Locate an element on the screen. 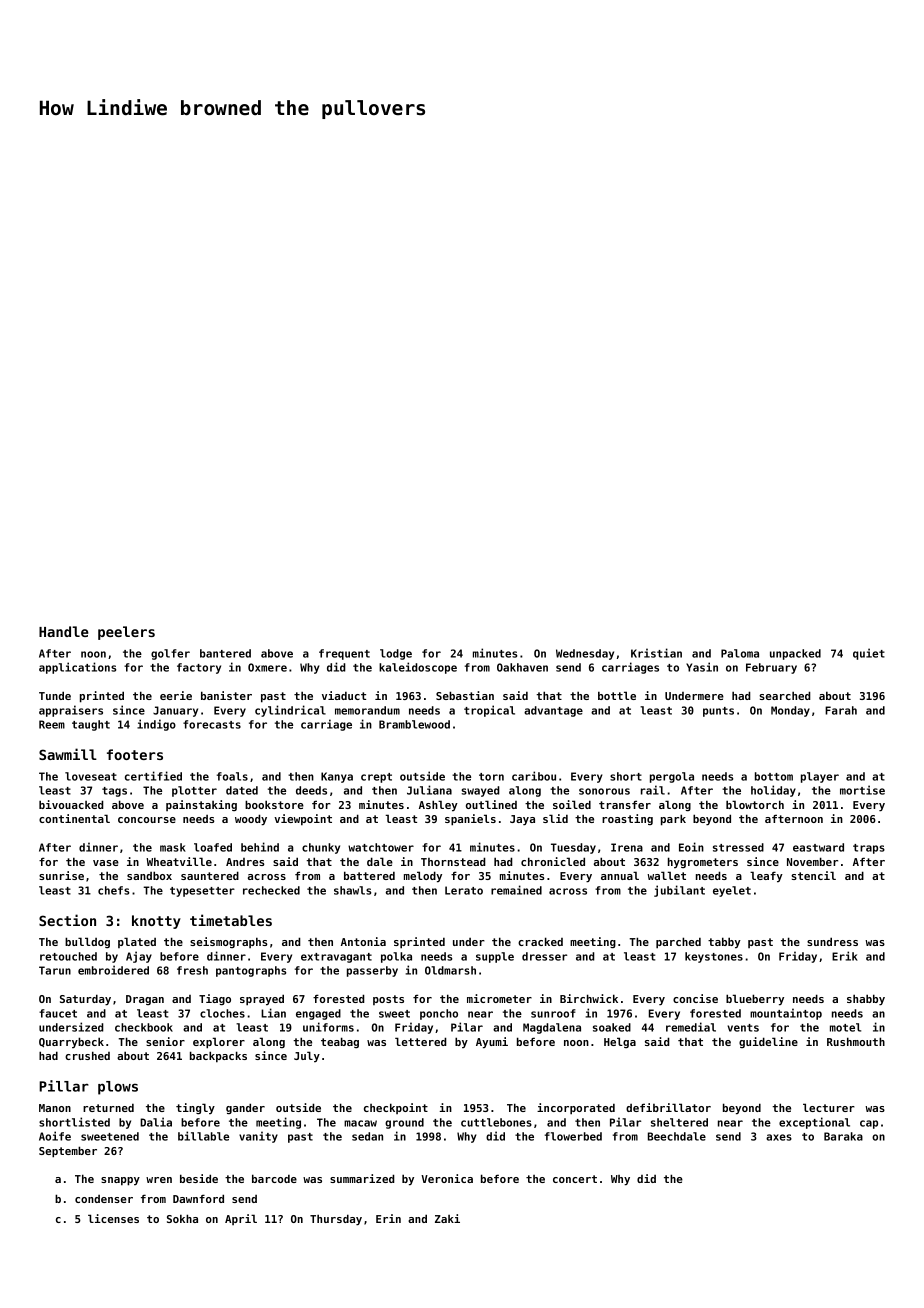 This screenshot has height=1308, width=924. Rushmouth is located at coordinates (856, 1041).
